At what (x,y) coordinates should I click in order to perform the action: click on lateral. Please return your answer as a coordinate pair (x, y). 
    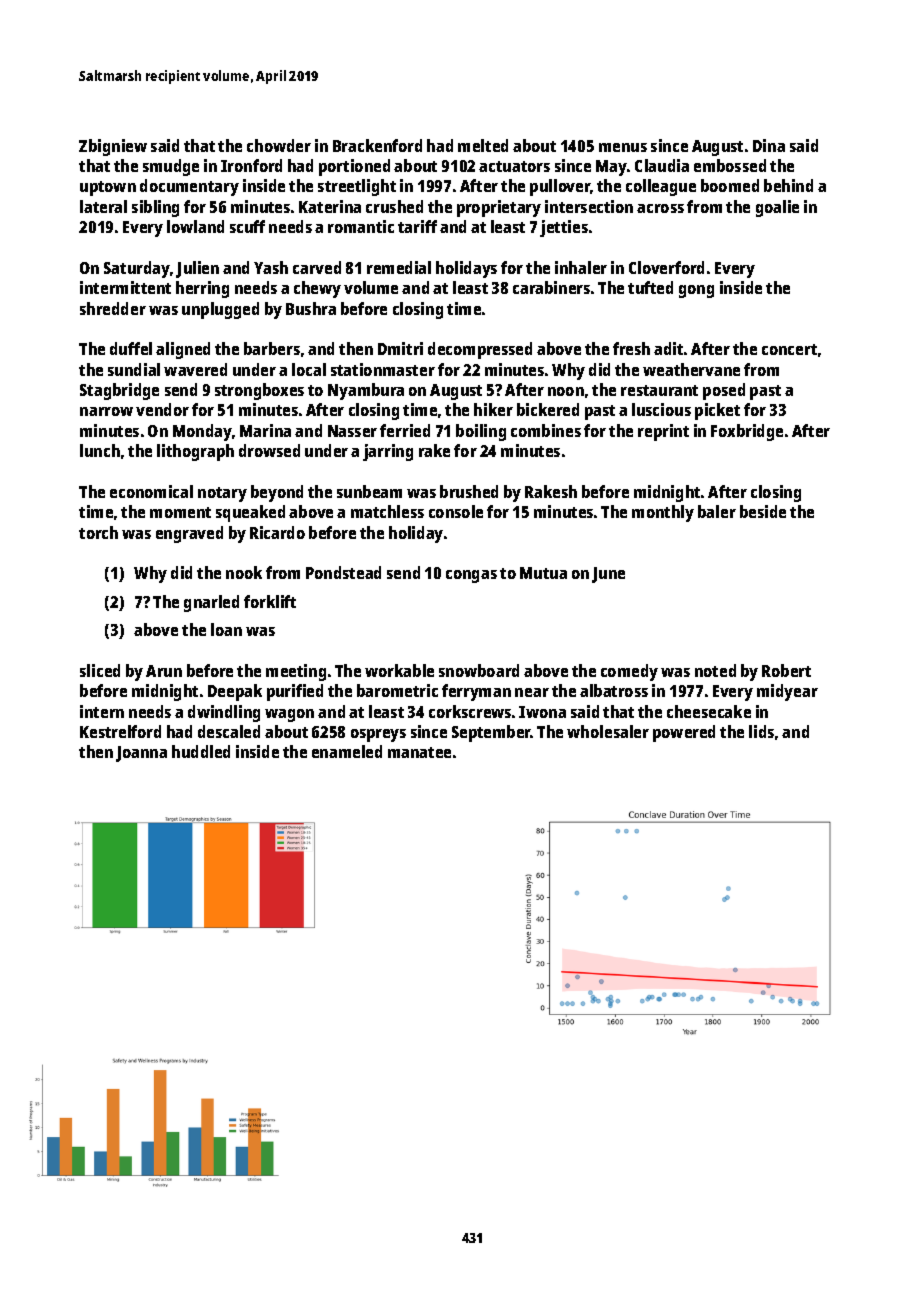
    Looking at the image, I should click on (103, 206).
